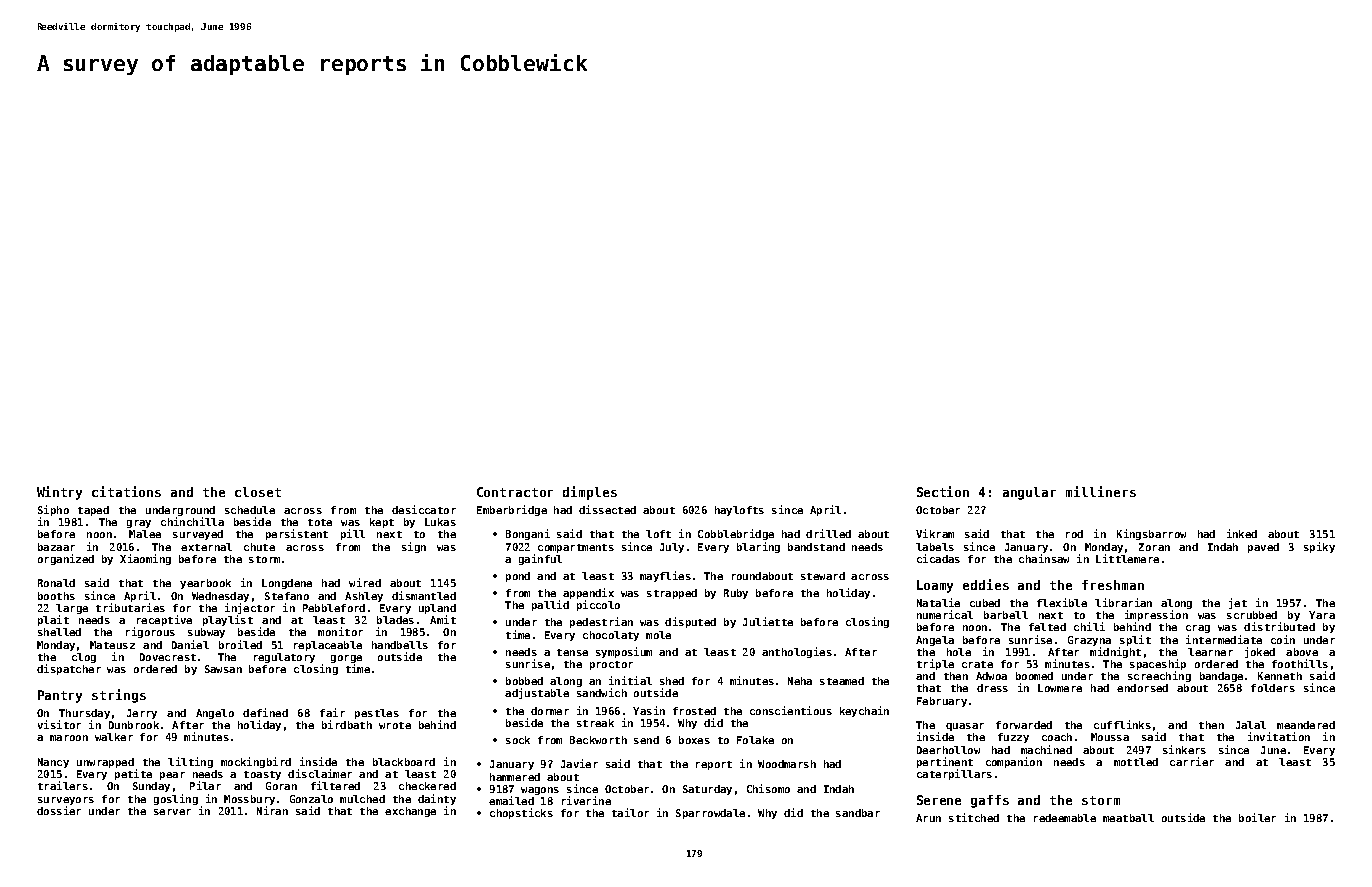 The width and height of the document is (1372, 887). Describe the element at coordinates (1300, 663) in the document. I see `foothills` at that location.
